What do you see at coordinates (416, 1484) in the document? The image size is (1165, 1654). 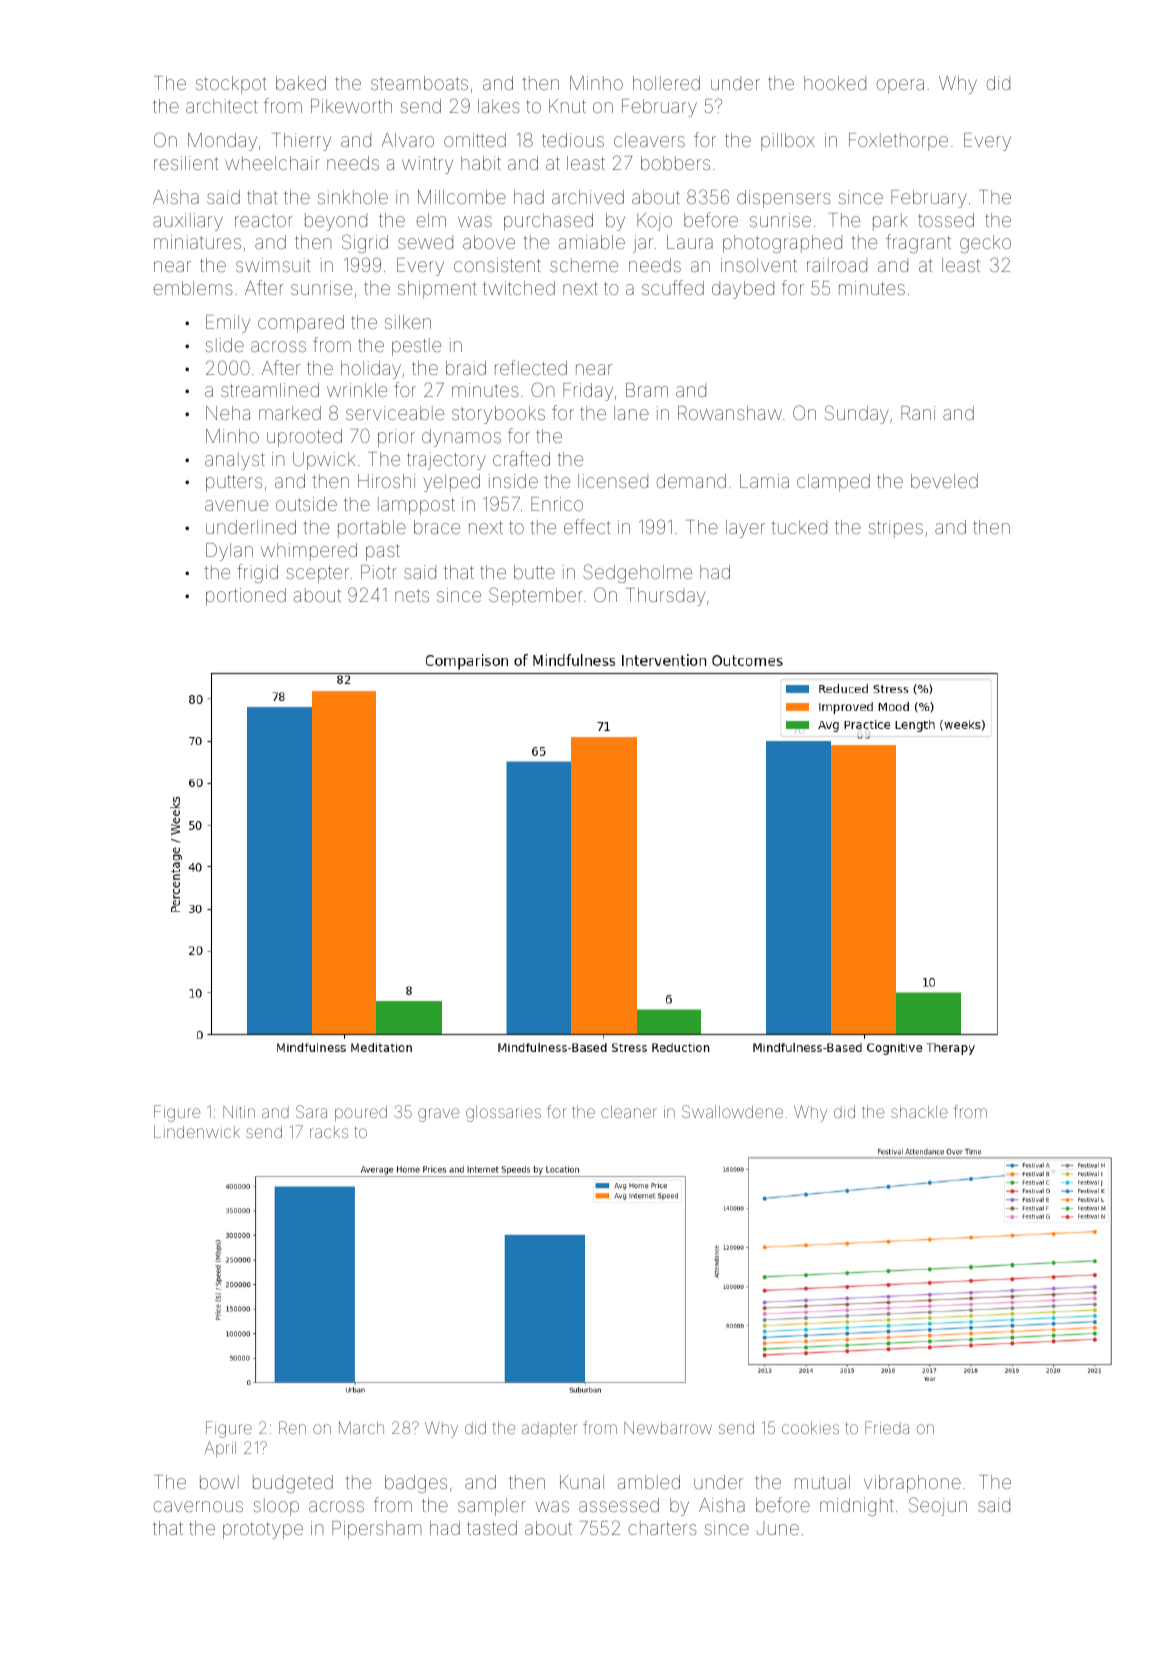 I see `badges` at bounding box center [416, 1484].
